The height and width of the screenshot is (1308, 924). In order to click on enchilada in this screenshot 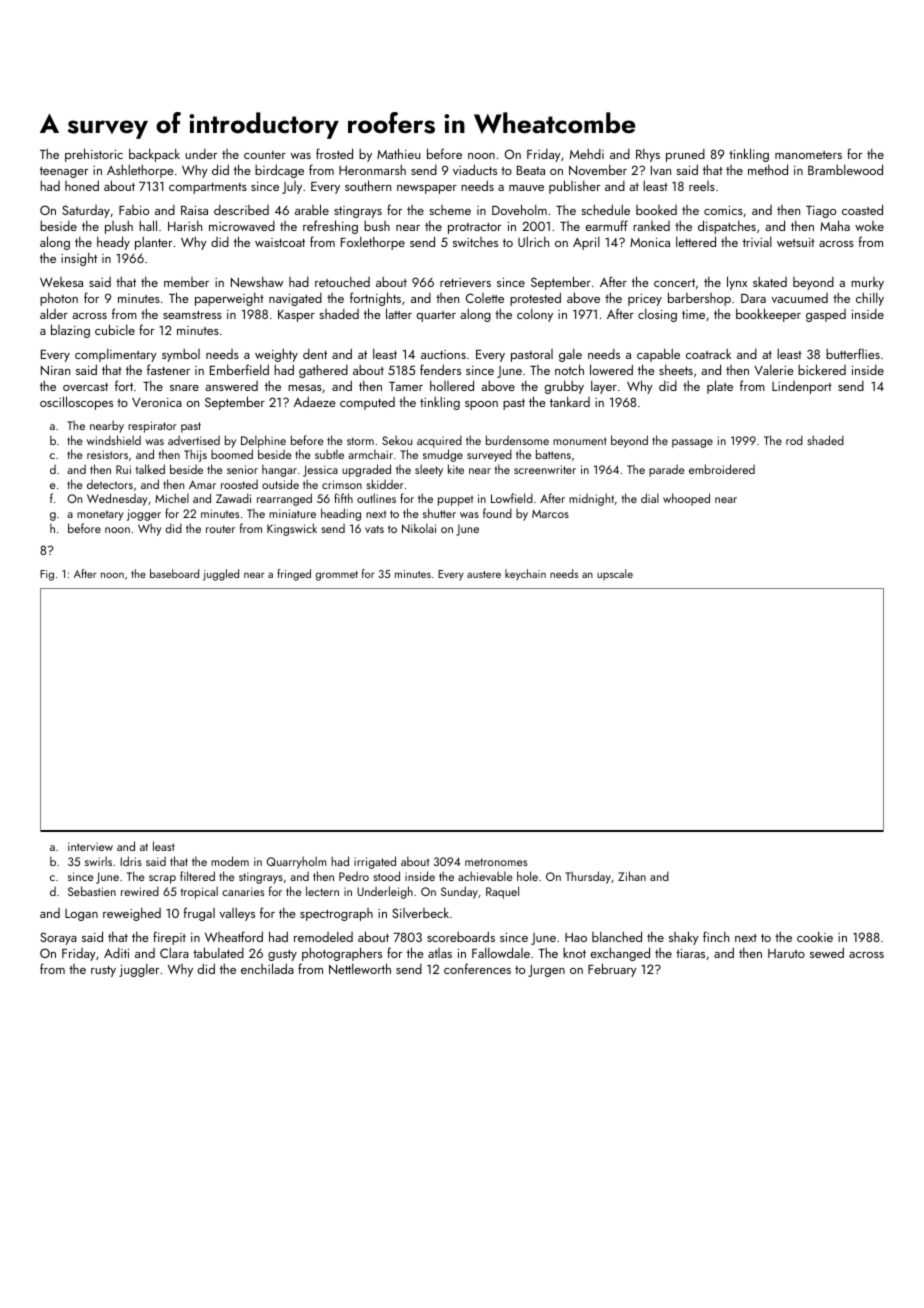, I will do `click(267, 968)`.
